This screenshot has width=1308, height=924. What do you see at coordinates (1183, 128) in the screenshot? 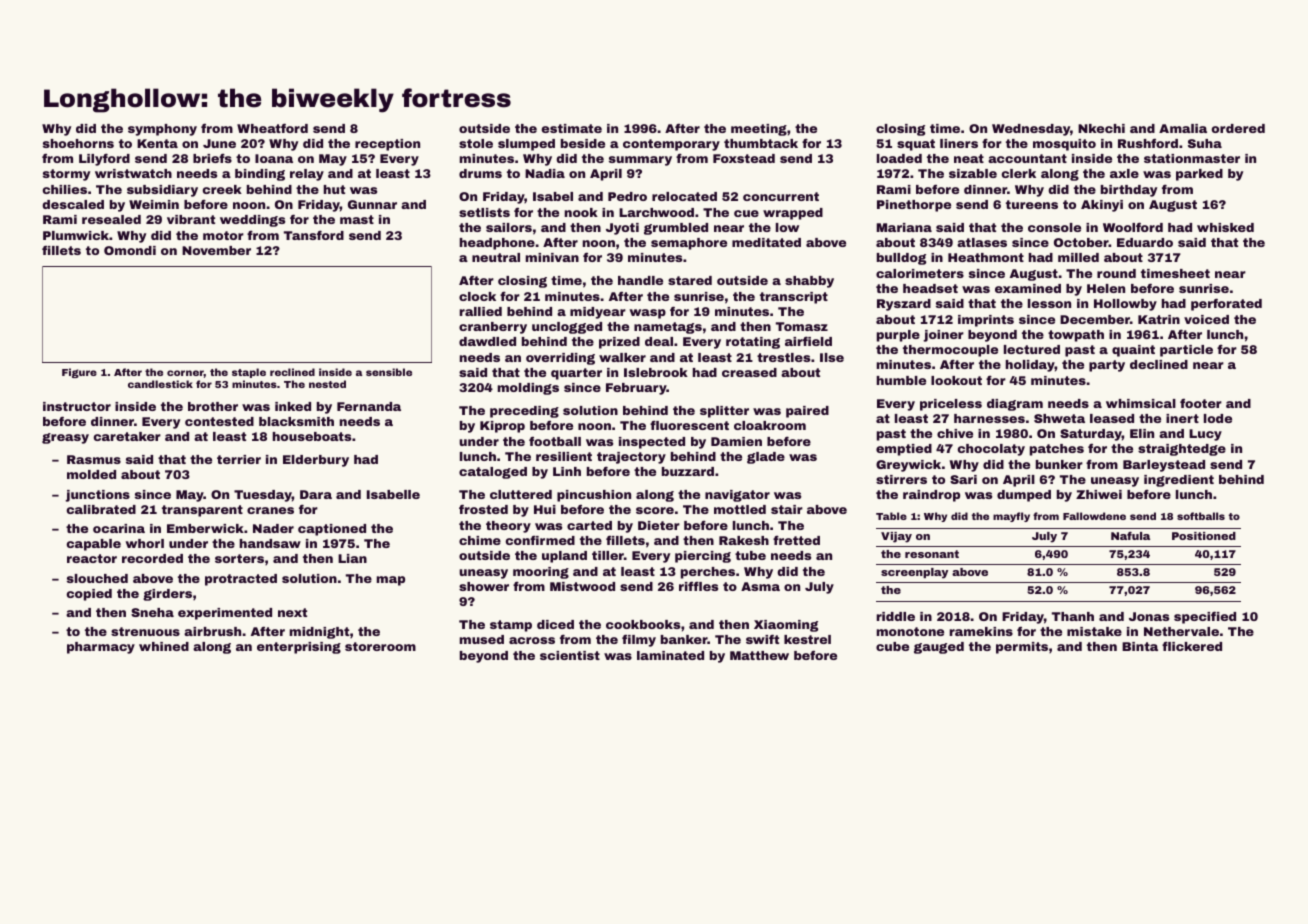
I see `Amalia` at bounding box center [1183, 128].
